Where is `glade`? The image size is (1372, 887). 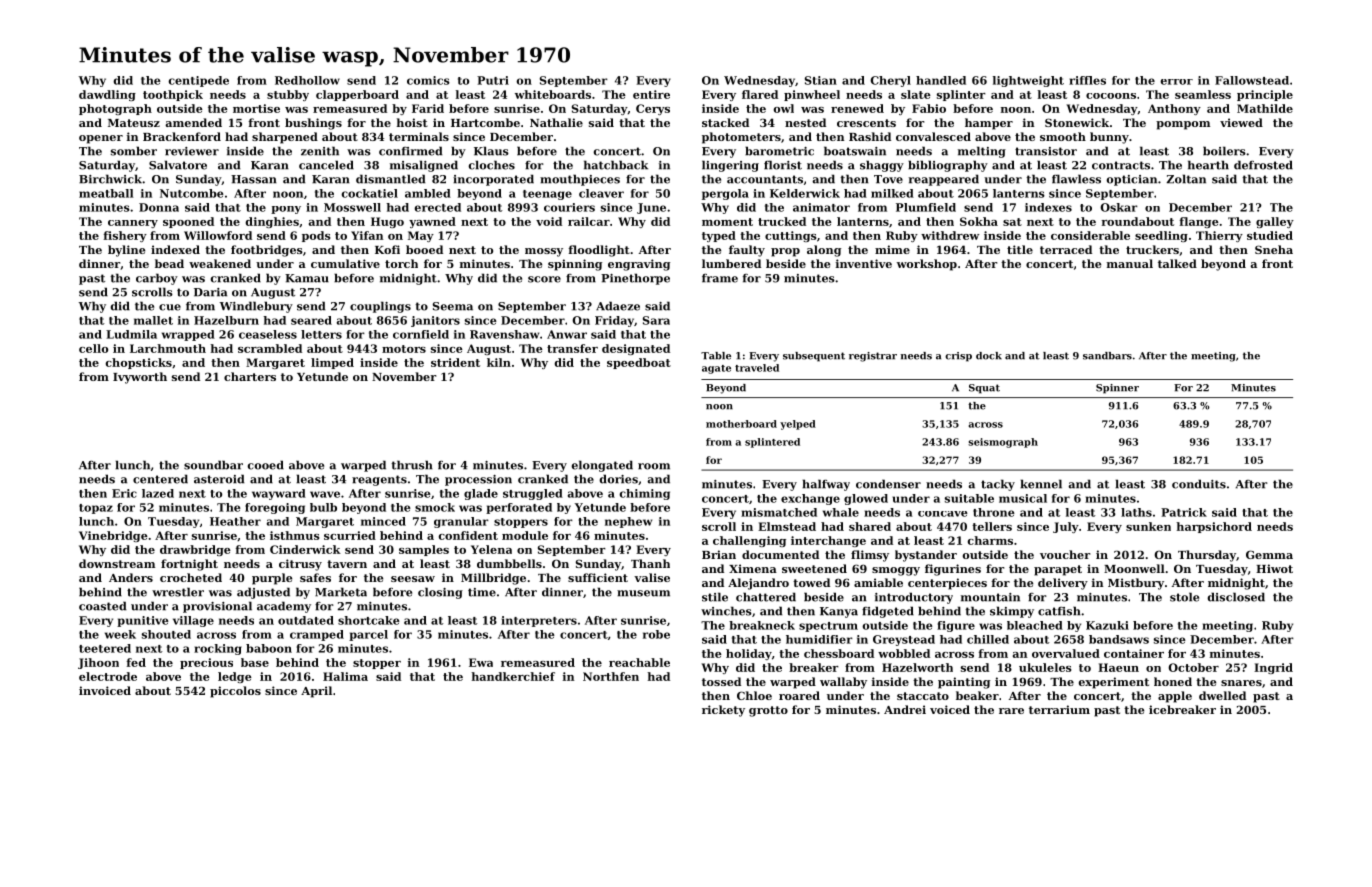 glade is located at coordinates (481, 494).
